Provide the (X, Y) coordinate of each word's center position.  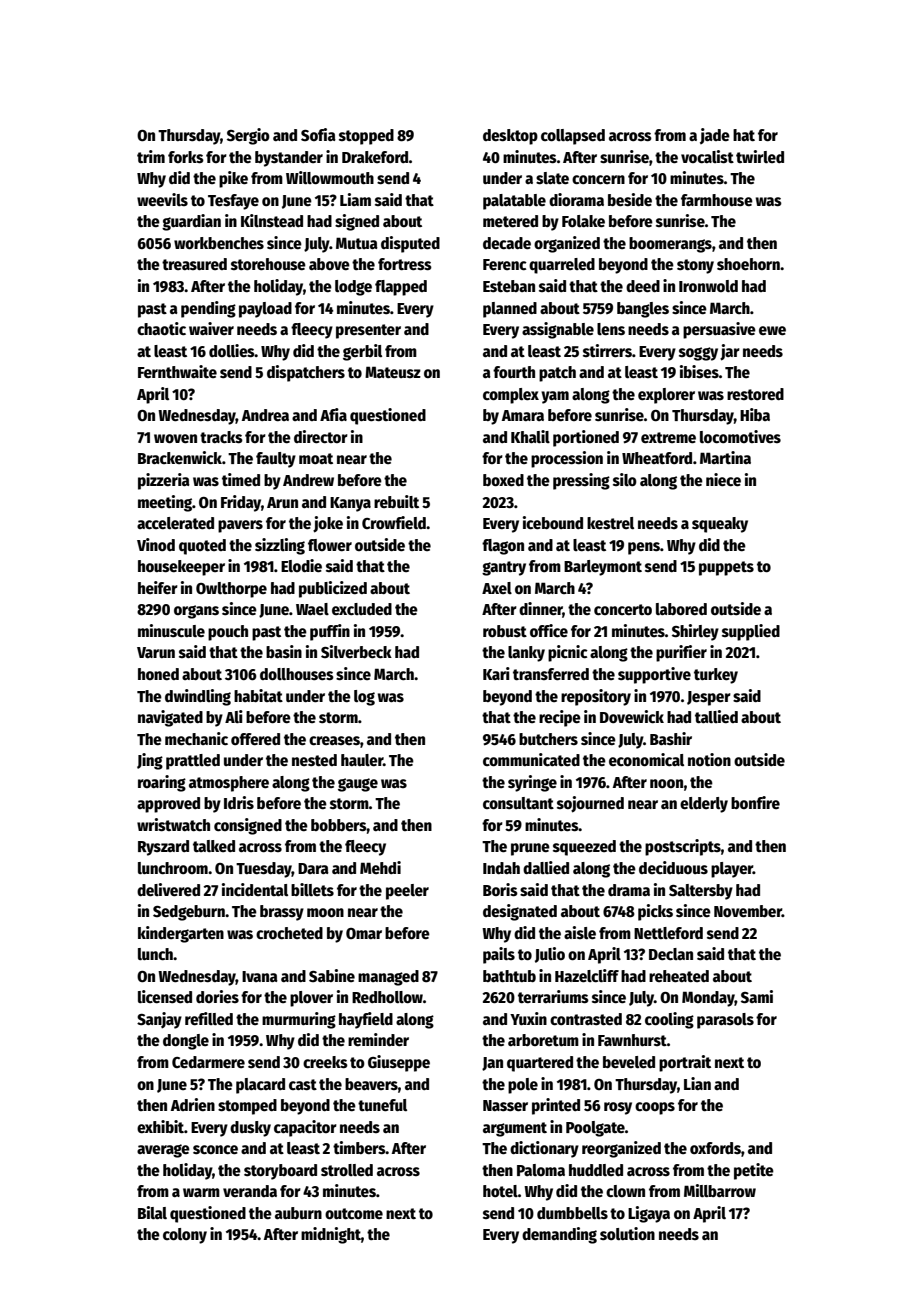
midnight (331, 1235)
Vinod (156, 544)
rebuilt (396, 501)
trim (151, 156)
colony (185, 1236)
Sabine (332, 975)
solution (627, 1233)
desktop (510, 137)
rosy (618, 1108)
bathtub (509, 976)
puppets (726, 568)
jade (715, 136)
